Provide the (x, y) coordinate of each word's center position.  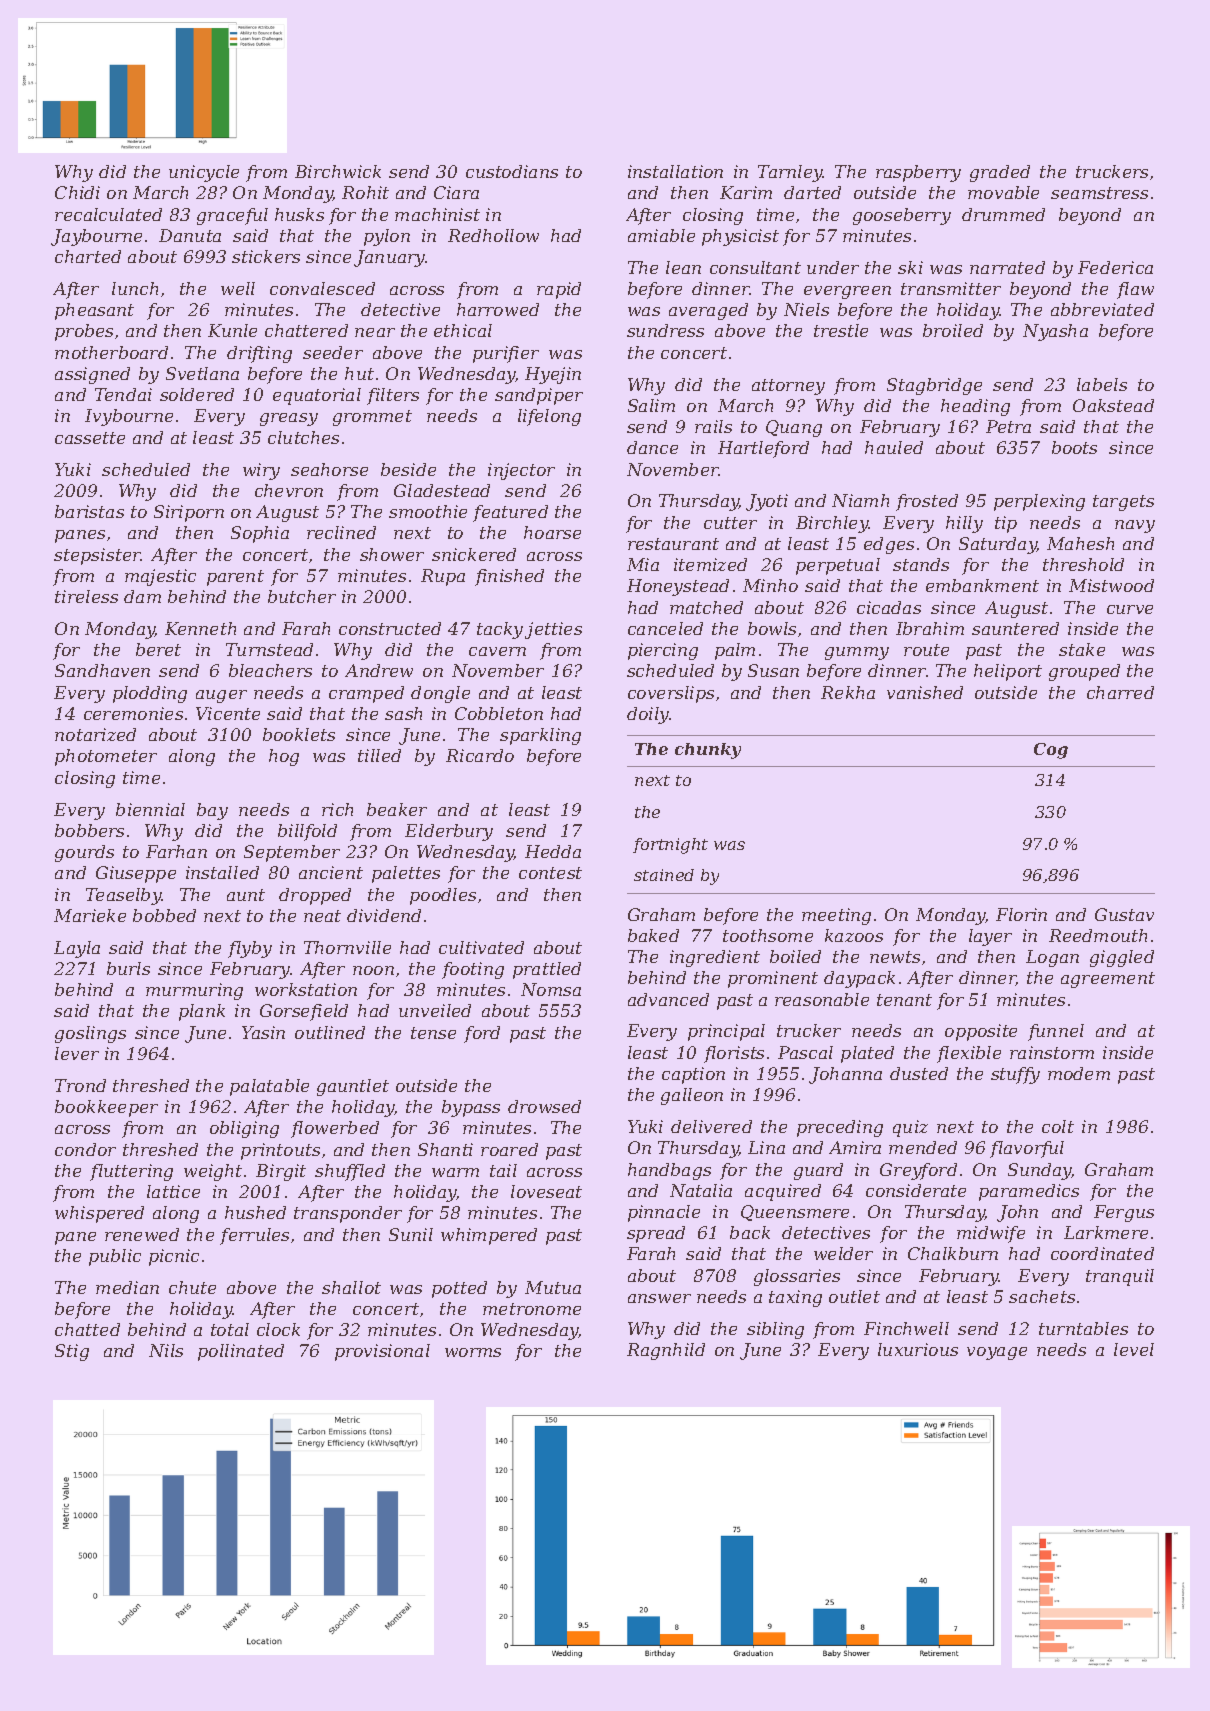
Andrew (379, 670)
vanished (925, 692)
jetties (553, 630)
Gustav (1124, 914)
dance (652, 447)
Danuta (190, 235)
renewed (142, 1234)
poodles (443, 896)
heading (975, 407)
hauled (894, 447)
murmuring (194, 991)
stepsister (97, 556)
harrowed (498, 309)
